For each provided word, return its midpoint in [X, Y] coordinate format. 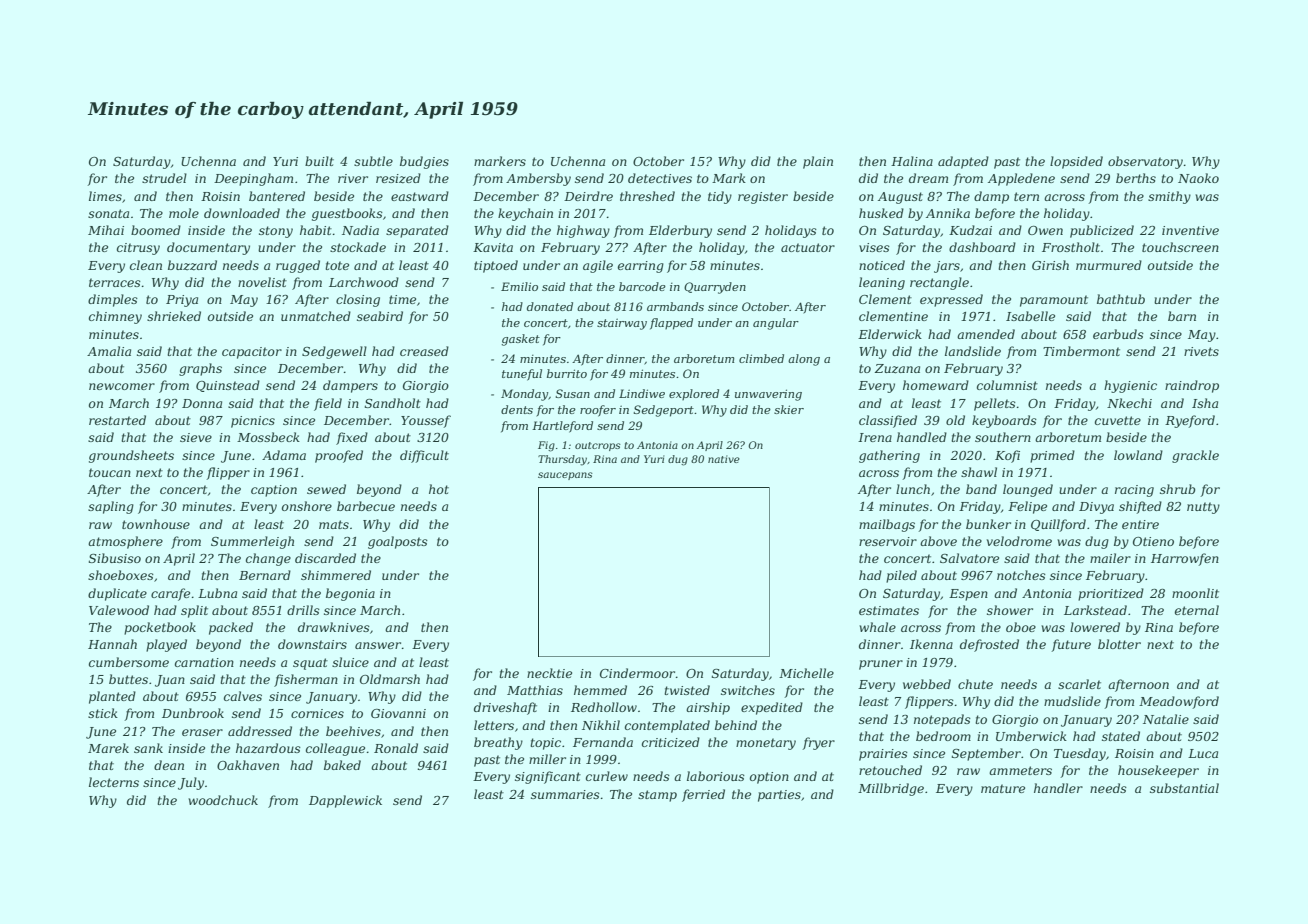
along [804, 360]
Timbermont [1081, 351]
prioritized [1111, 594]
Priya [182, 301]
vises [874, 247]
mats [334, 524]
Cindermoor [637, 673]
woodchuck [223, 800]
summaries [565, 794]
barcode [642, 286]
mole [184, 213]
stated [1121, 736]
